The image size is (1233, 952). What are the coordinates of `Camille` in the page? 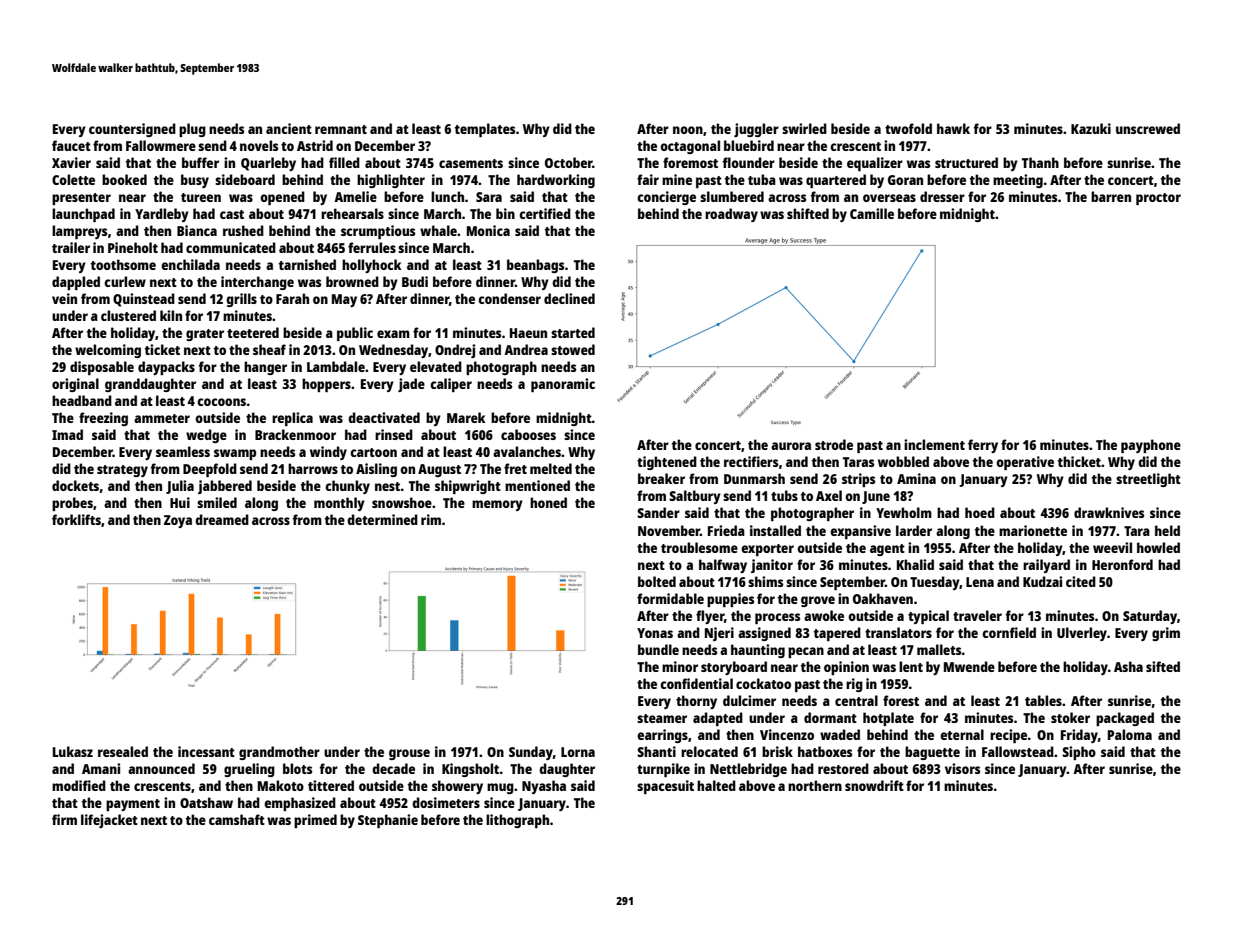 It's located at (872, 213).
